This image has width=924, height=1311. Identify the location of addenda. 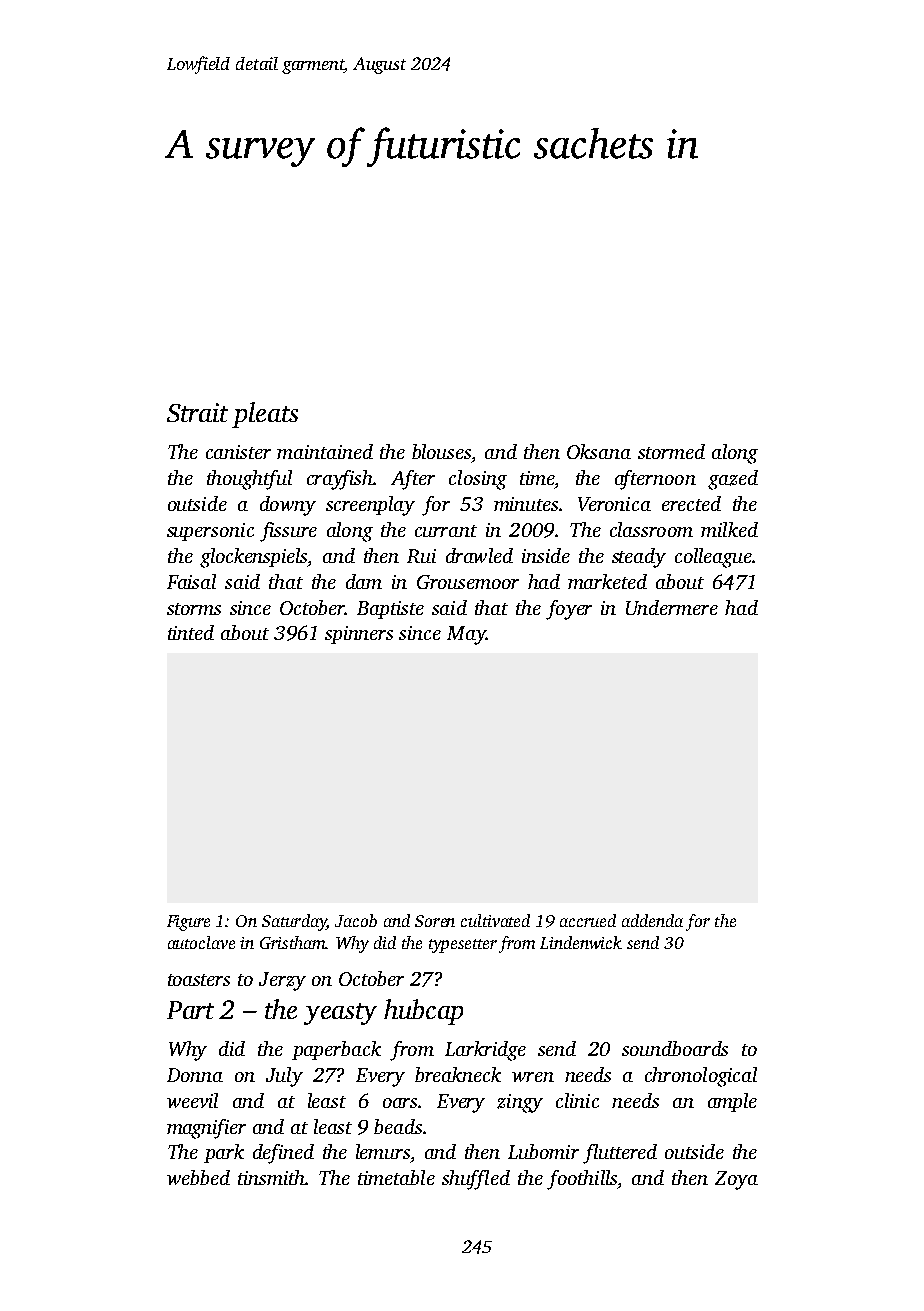
(652, 920).
